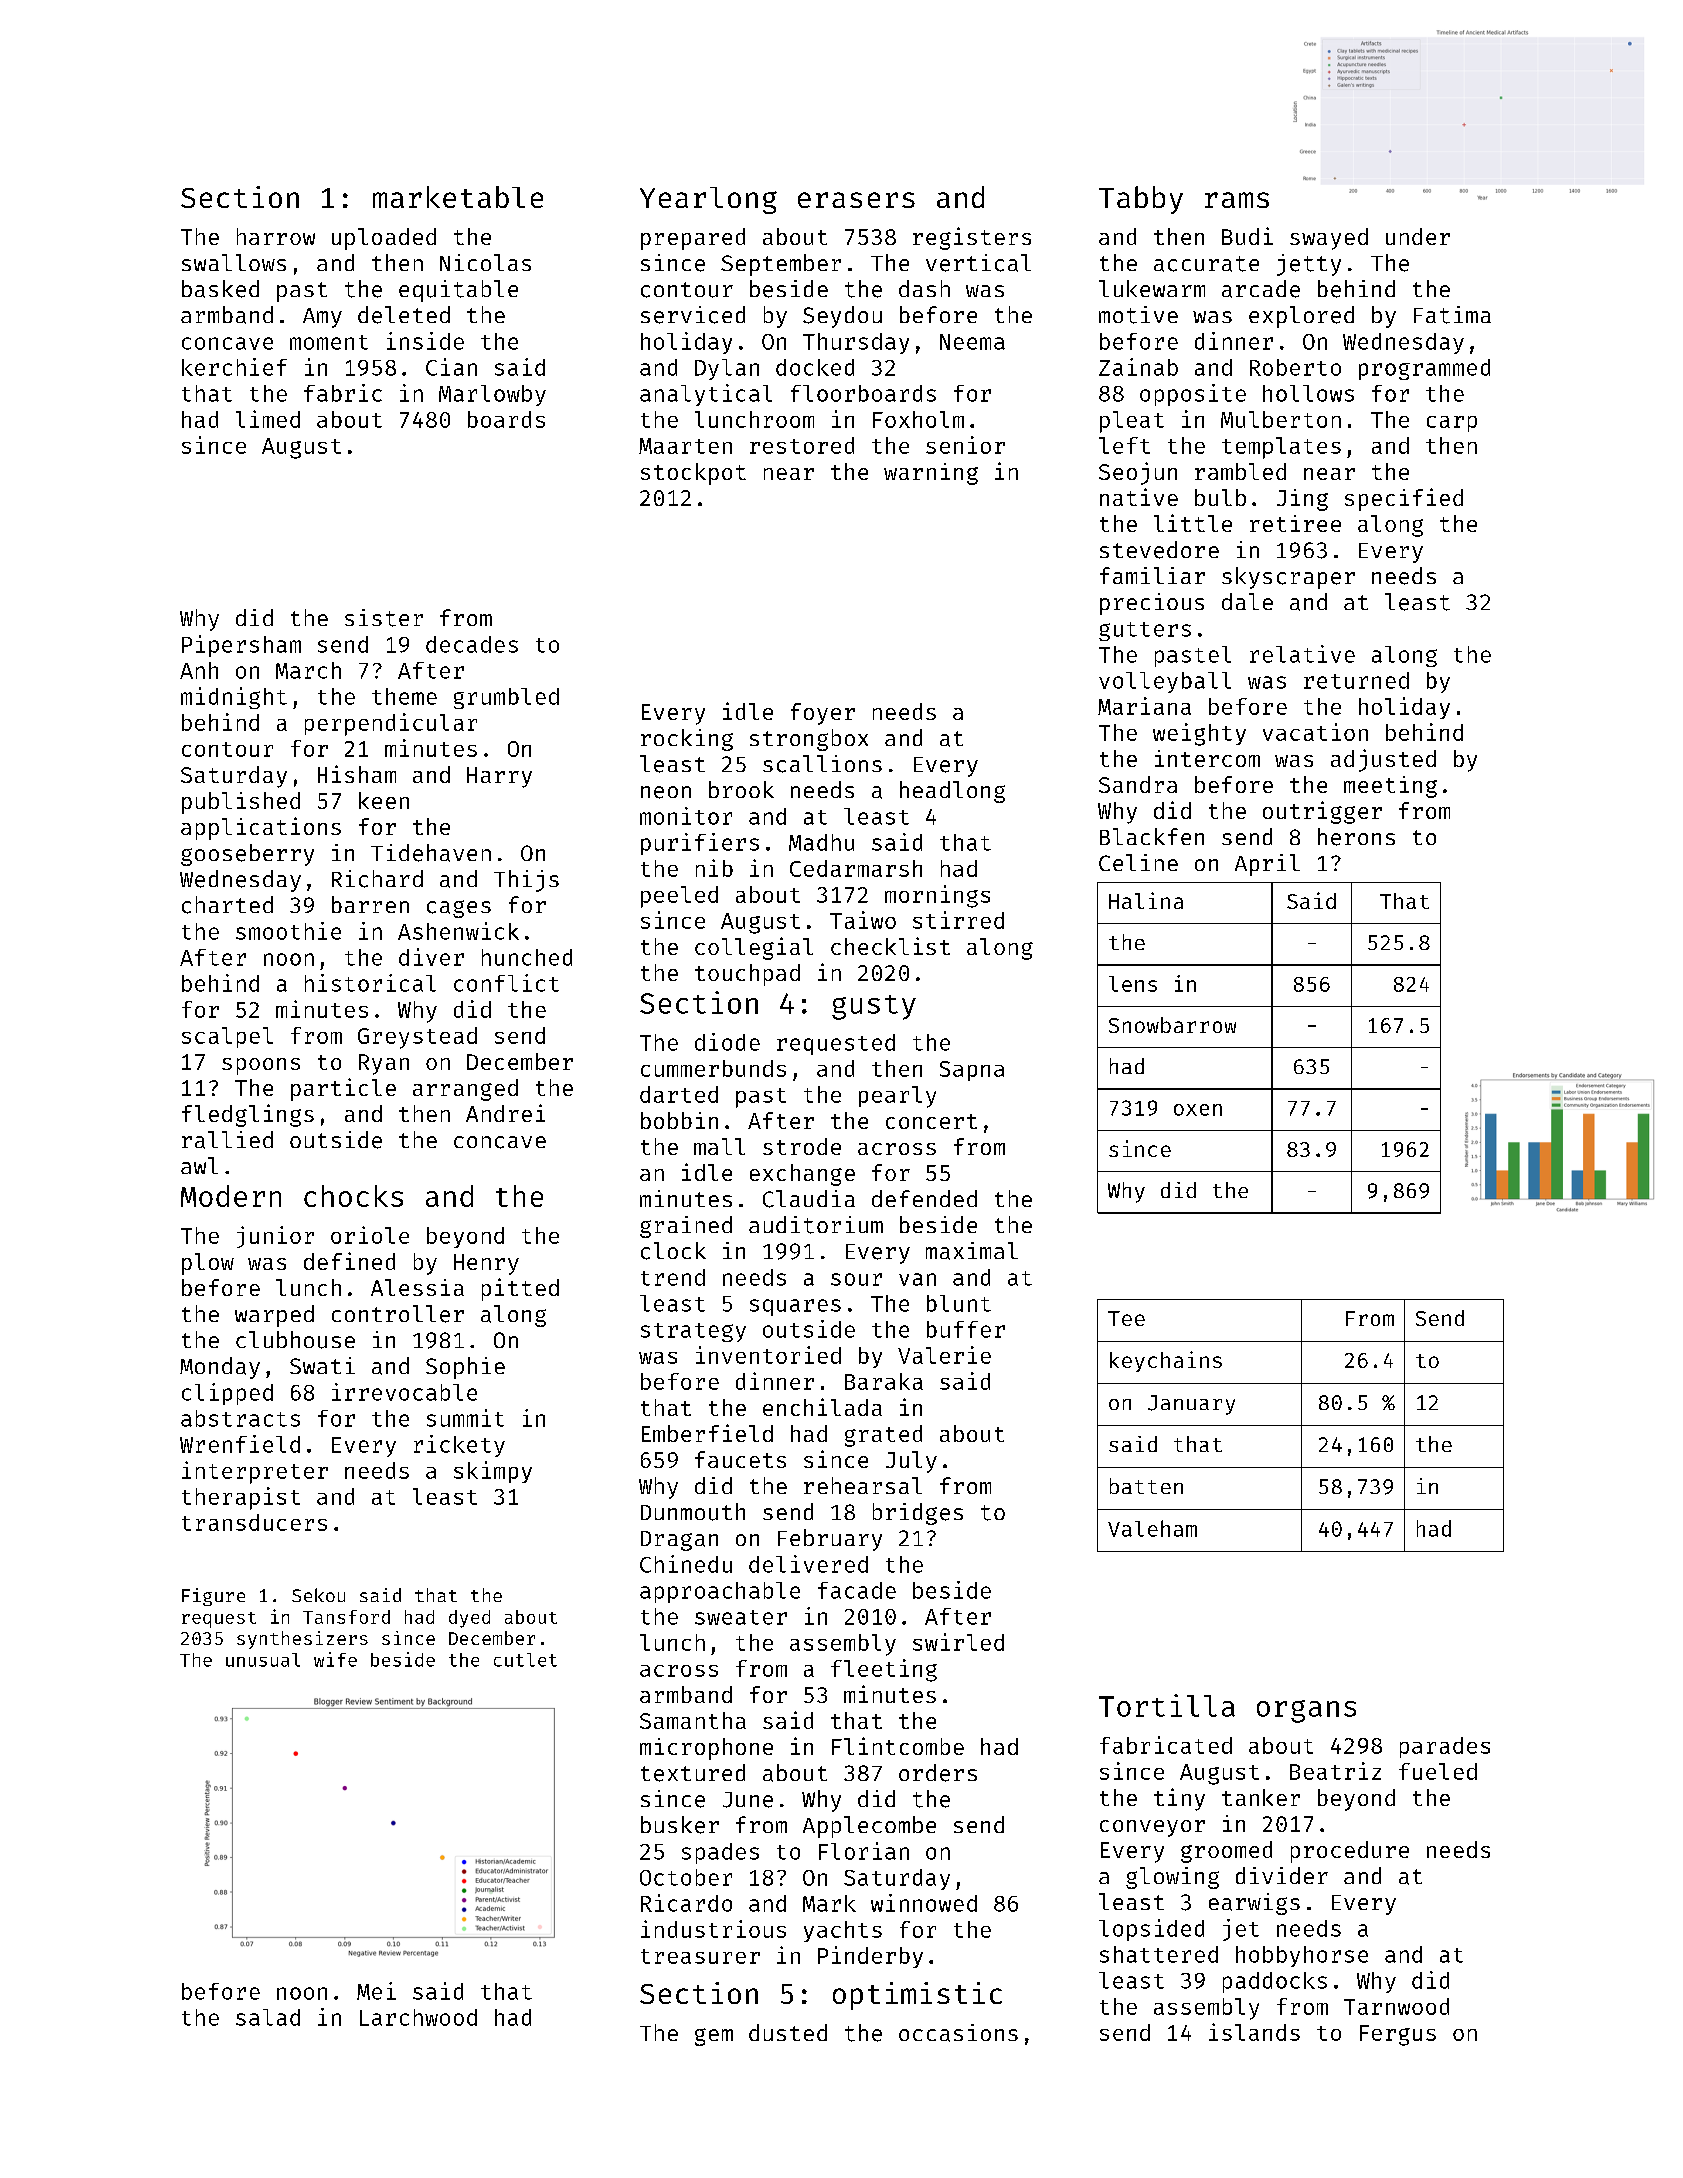  Describe the element at coordinates (376, 1991) in the screenshot. I see `Mei` at that location.
